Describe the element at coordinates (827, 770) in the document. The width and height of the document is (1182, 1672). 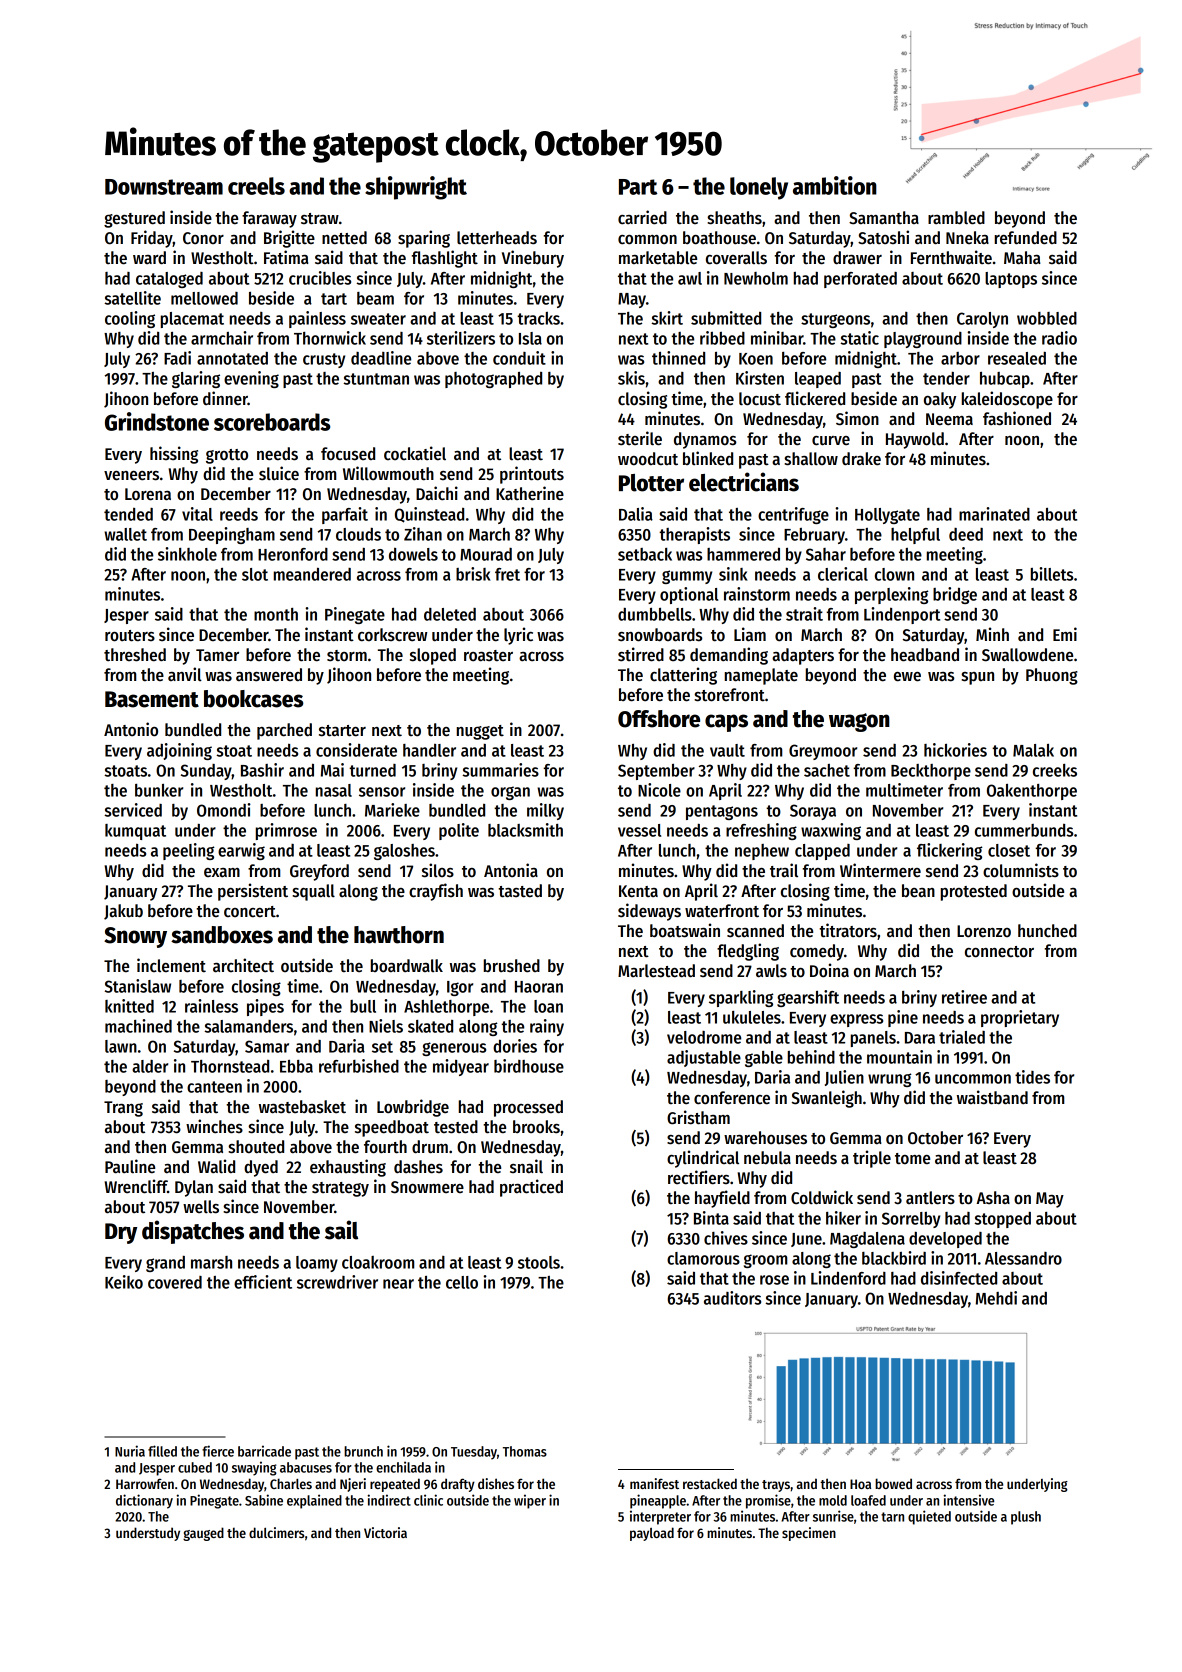
I see `sachet` at that location.
